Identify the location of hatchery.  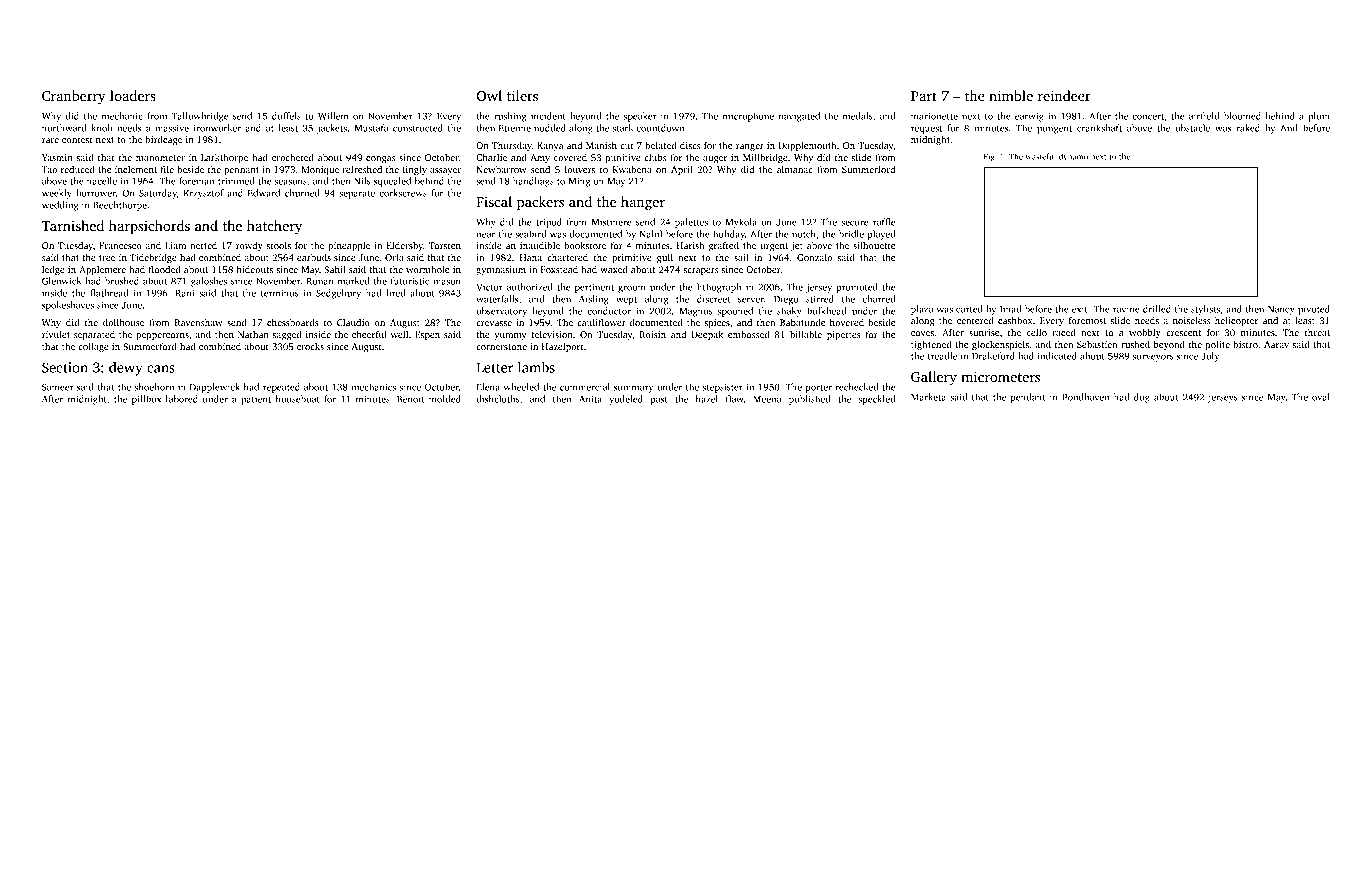
(274, 227).
